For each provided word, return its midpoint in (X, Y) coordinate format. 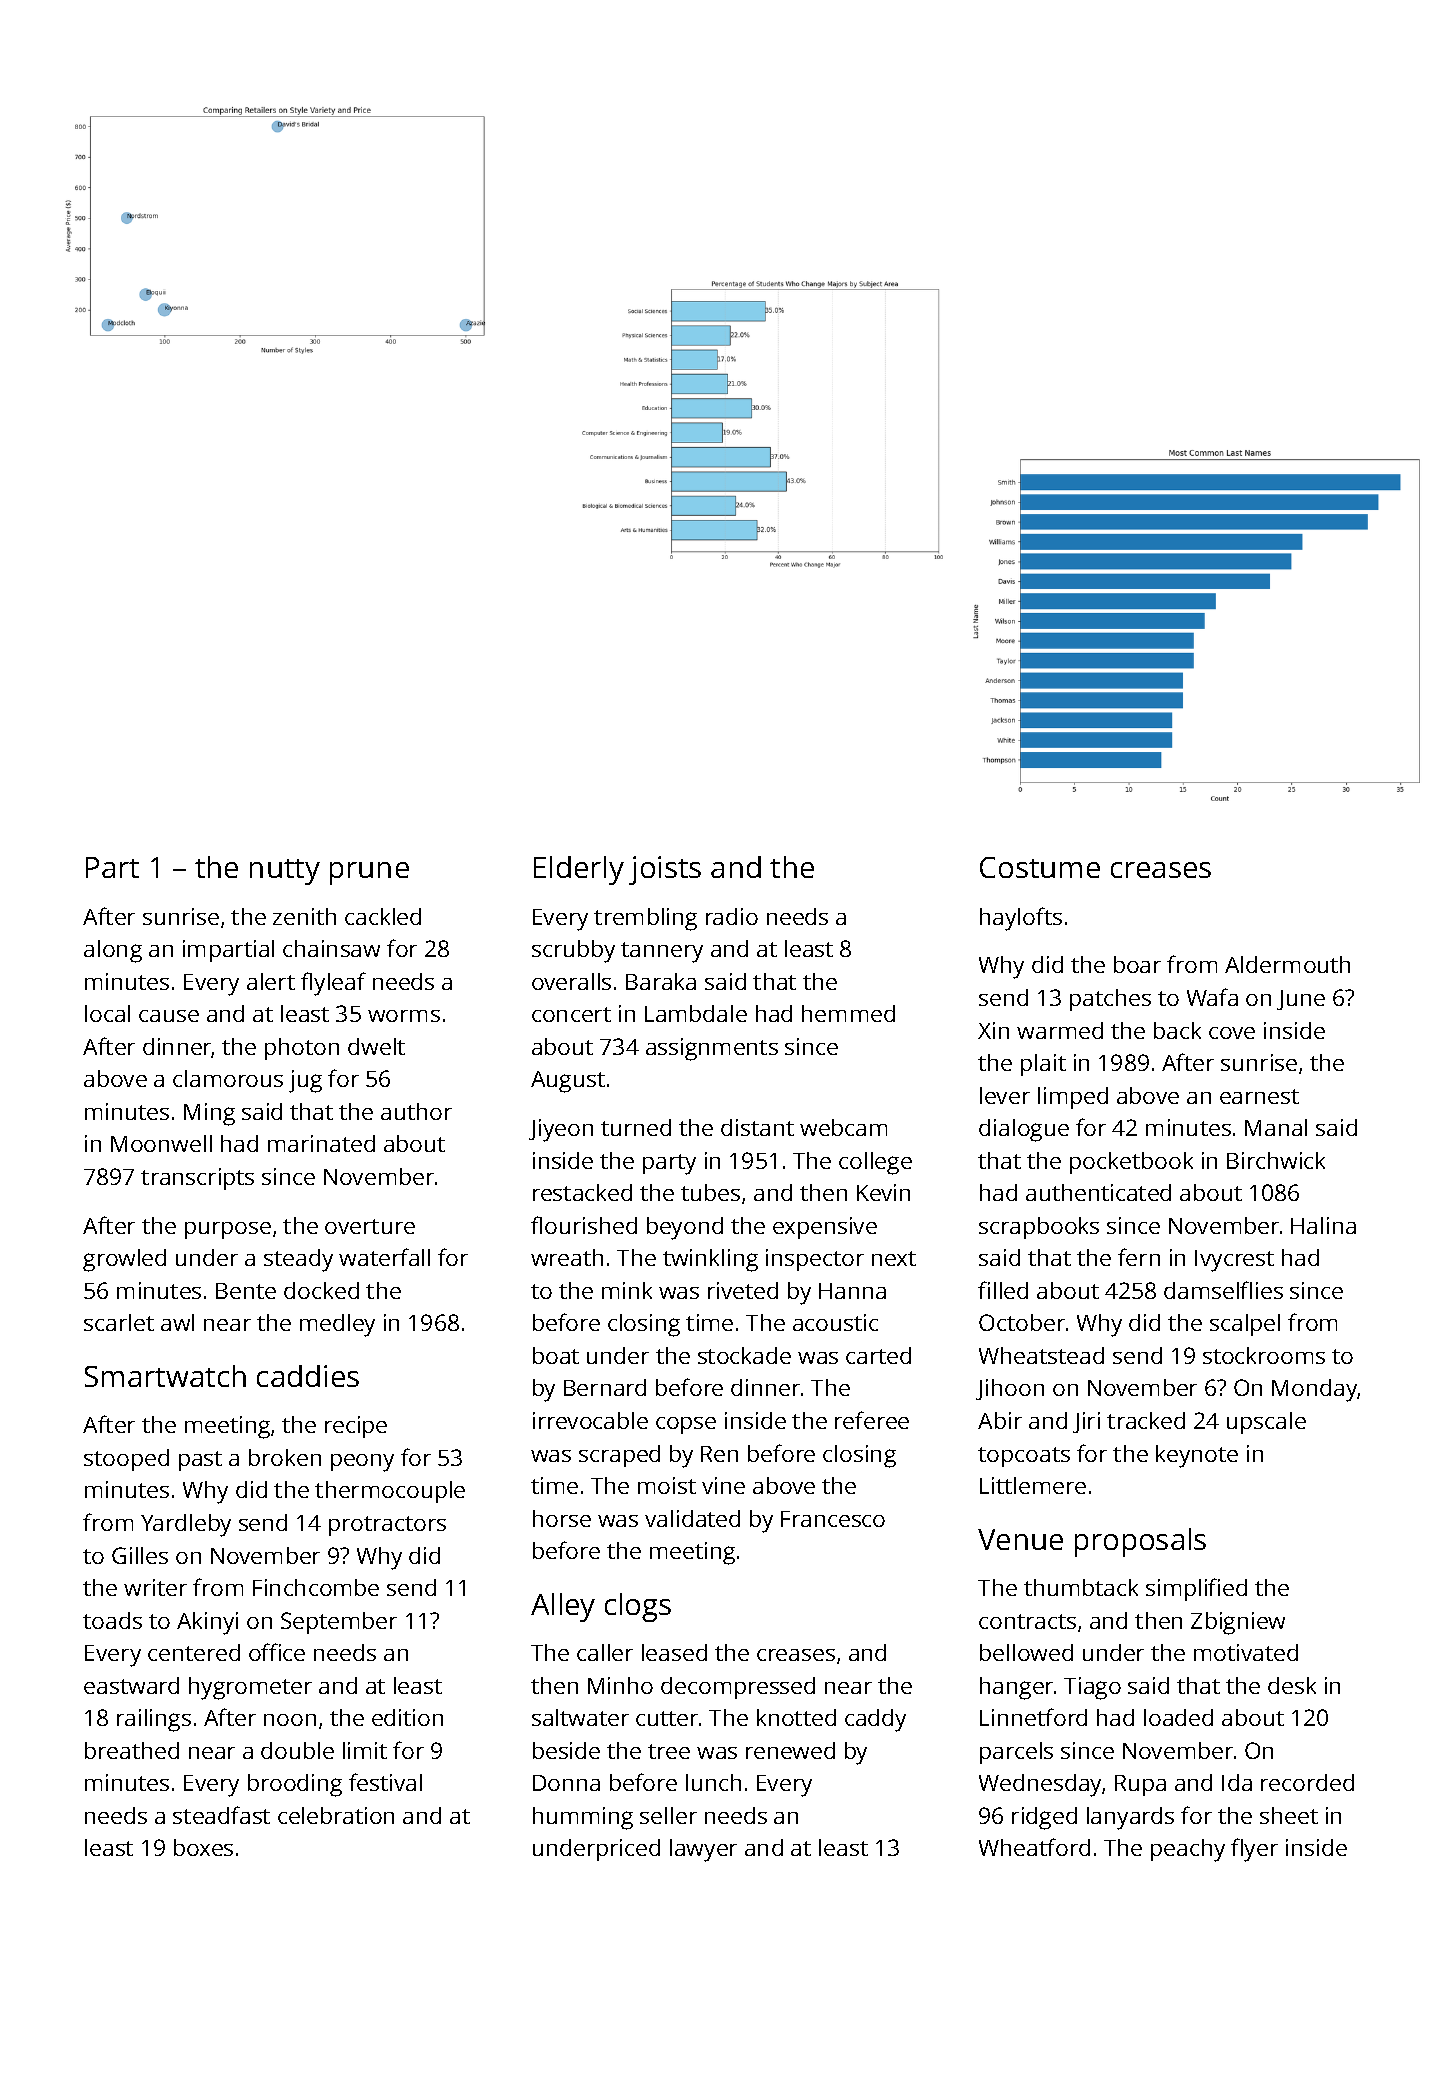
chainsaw (331, 948)
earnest (1259, 1096)
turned (636, 1127)
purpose (228, 1230)
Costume (1040, 867)
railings (154, 1720)
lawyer (703, 1850)
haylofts (1021, 919)
